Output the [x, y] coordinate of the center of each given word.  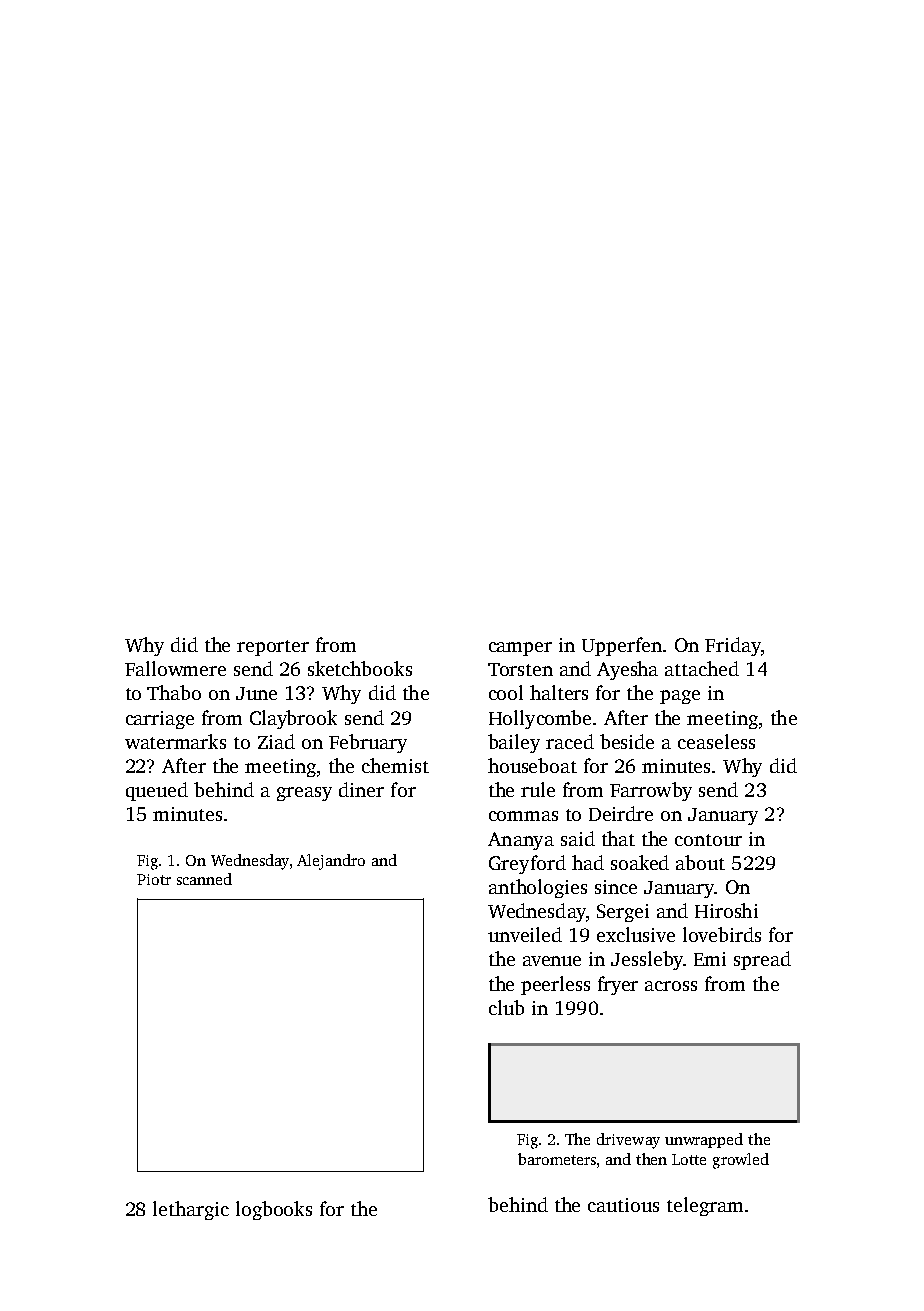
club [506, 1007]
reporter [273, 648]
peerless [555, 985]
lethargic [191, 1210]
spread [762, 960]
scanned [204, 879]
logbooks [274, 1210]
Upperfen [622, 646]
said [578, 838]
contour [708, 840]
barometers [557, 1159]
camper [520, 649]
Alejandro [331, 862]
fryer [618, 985]
